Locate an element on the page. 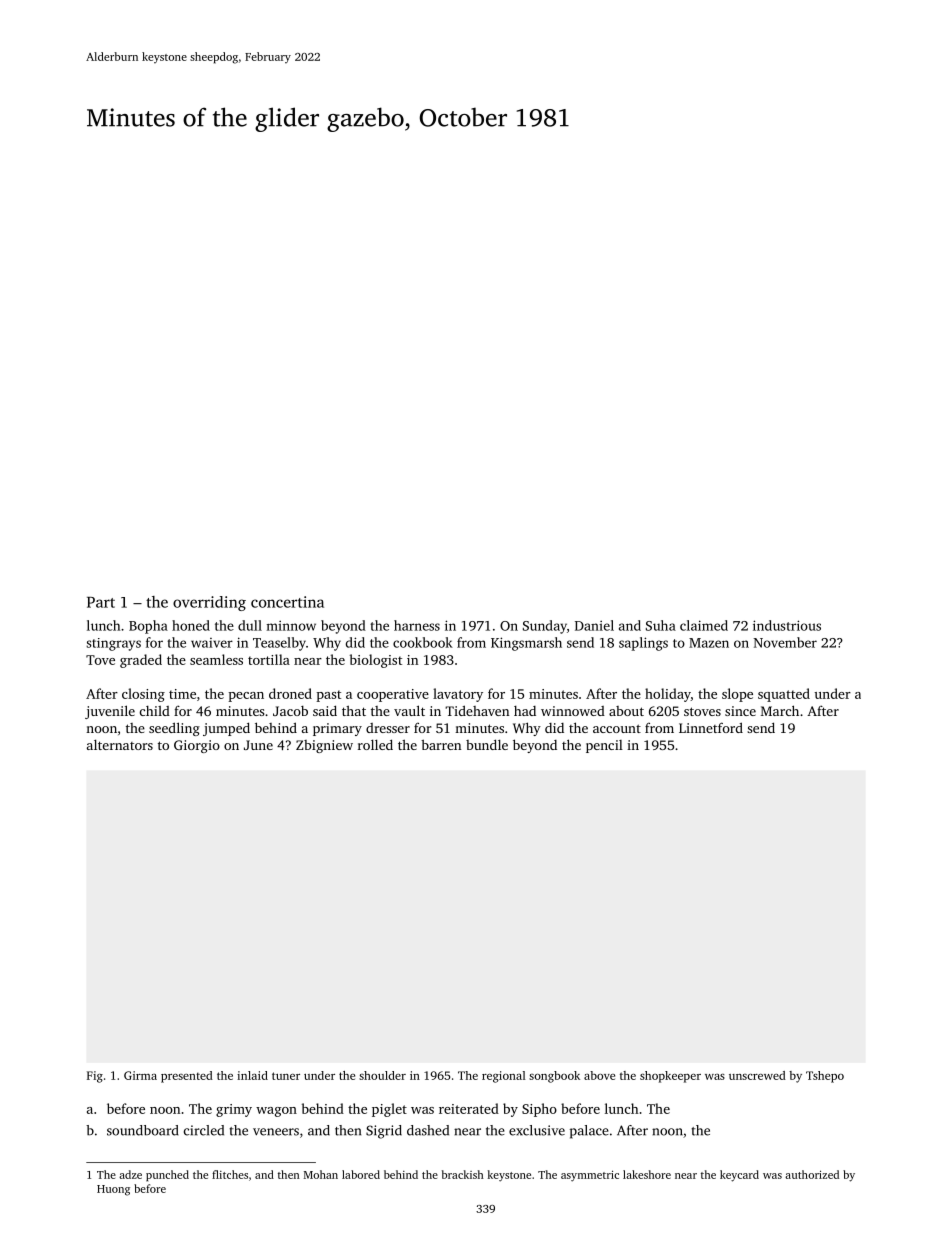  slope is located at coordinates (737, 695).
